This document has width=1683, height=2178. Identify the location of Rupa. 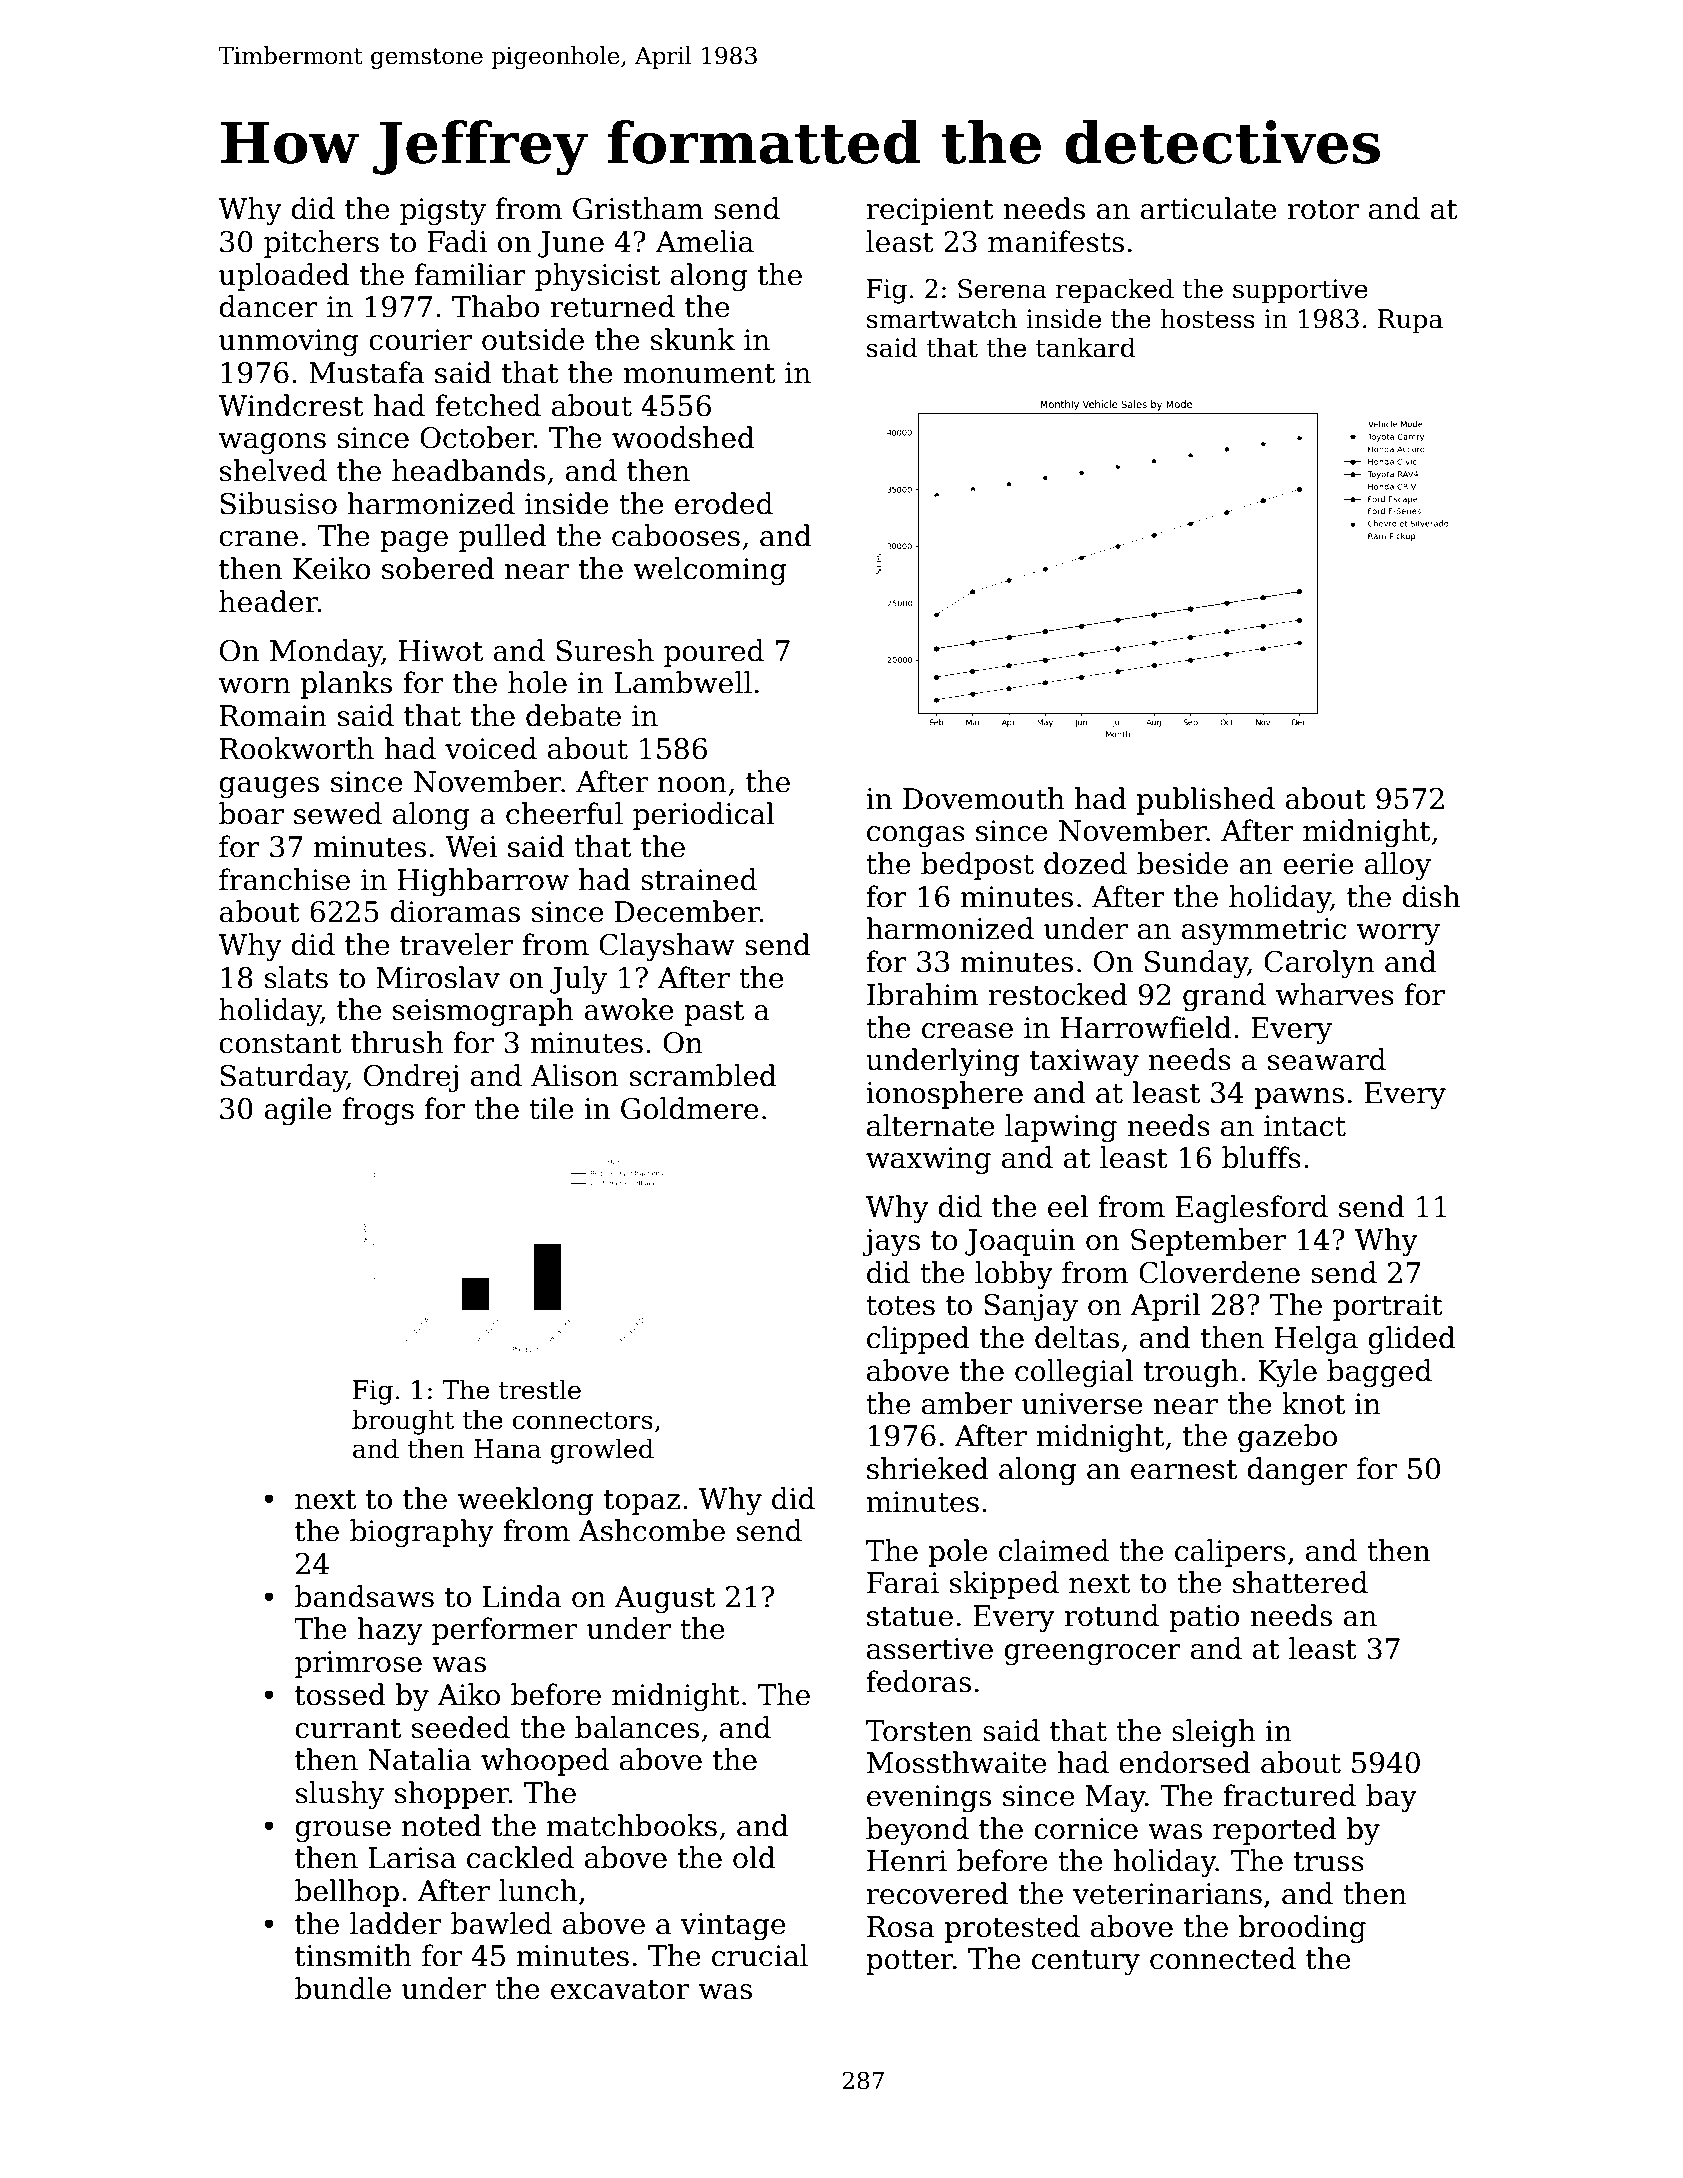
(1410, 321).
